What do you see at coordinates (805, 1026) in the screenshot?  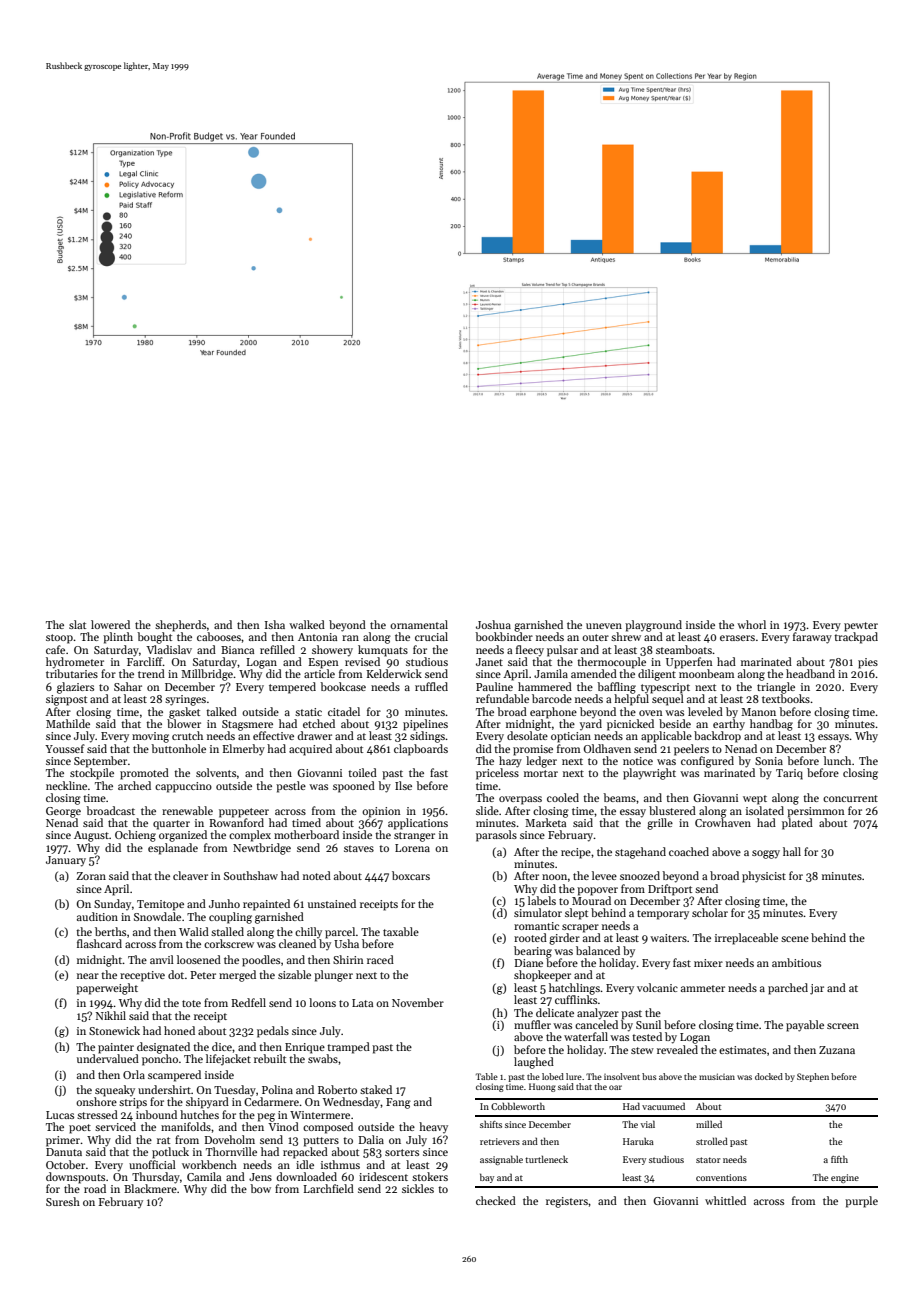 I see `payable` at bounding box center [805, 1026].
